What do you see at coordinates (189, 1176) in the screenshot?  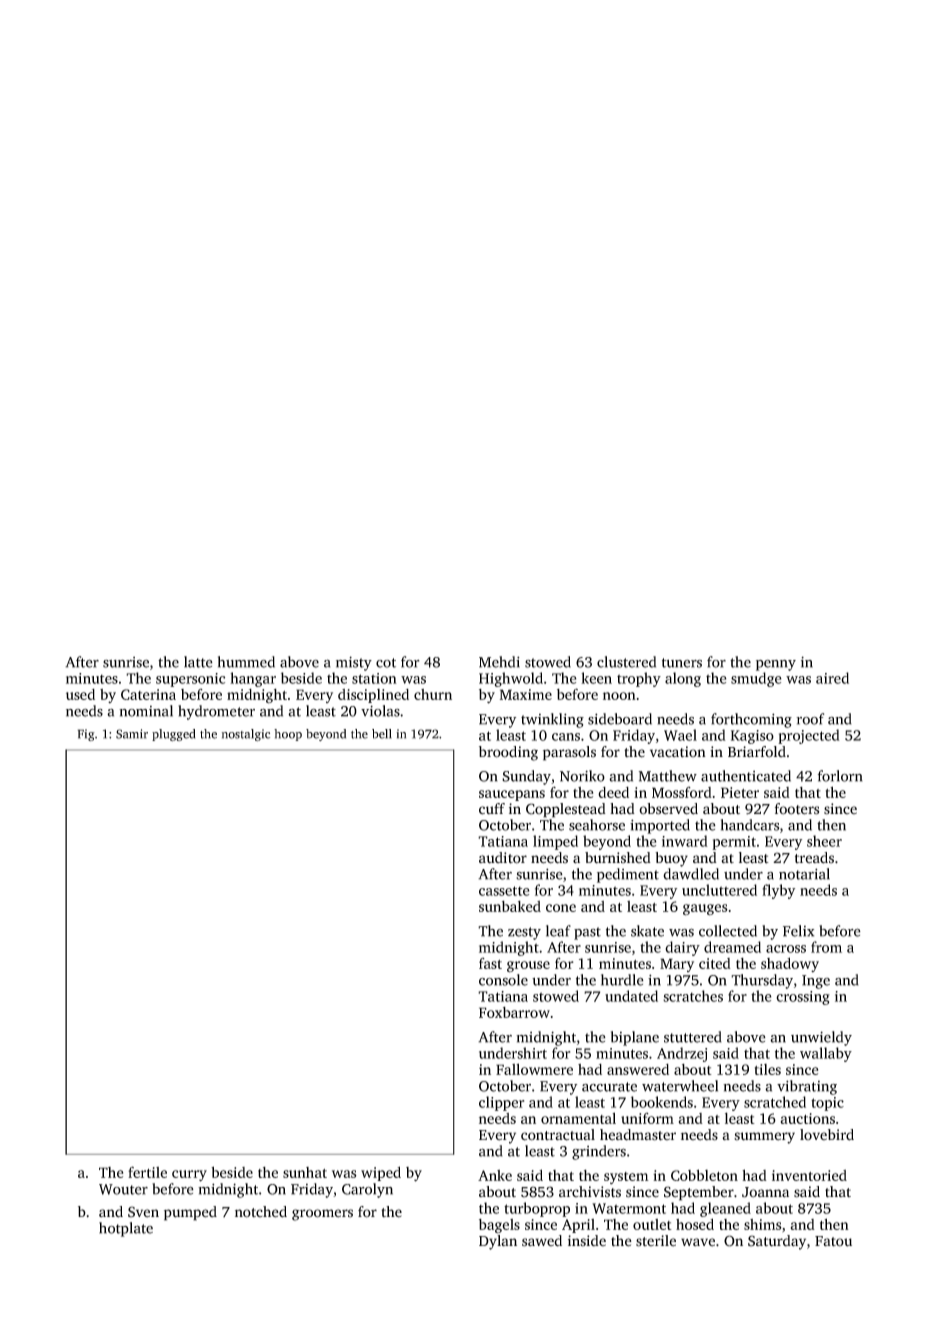 I see `curry` at bounding box center [189, 1176].
